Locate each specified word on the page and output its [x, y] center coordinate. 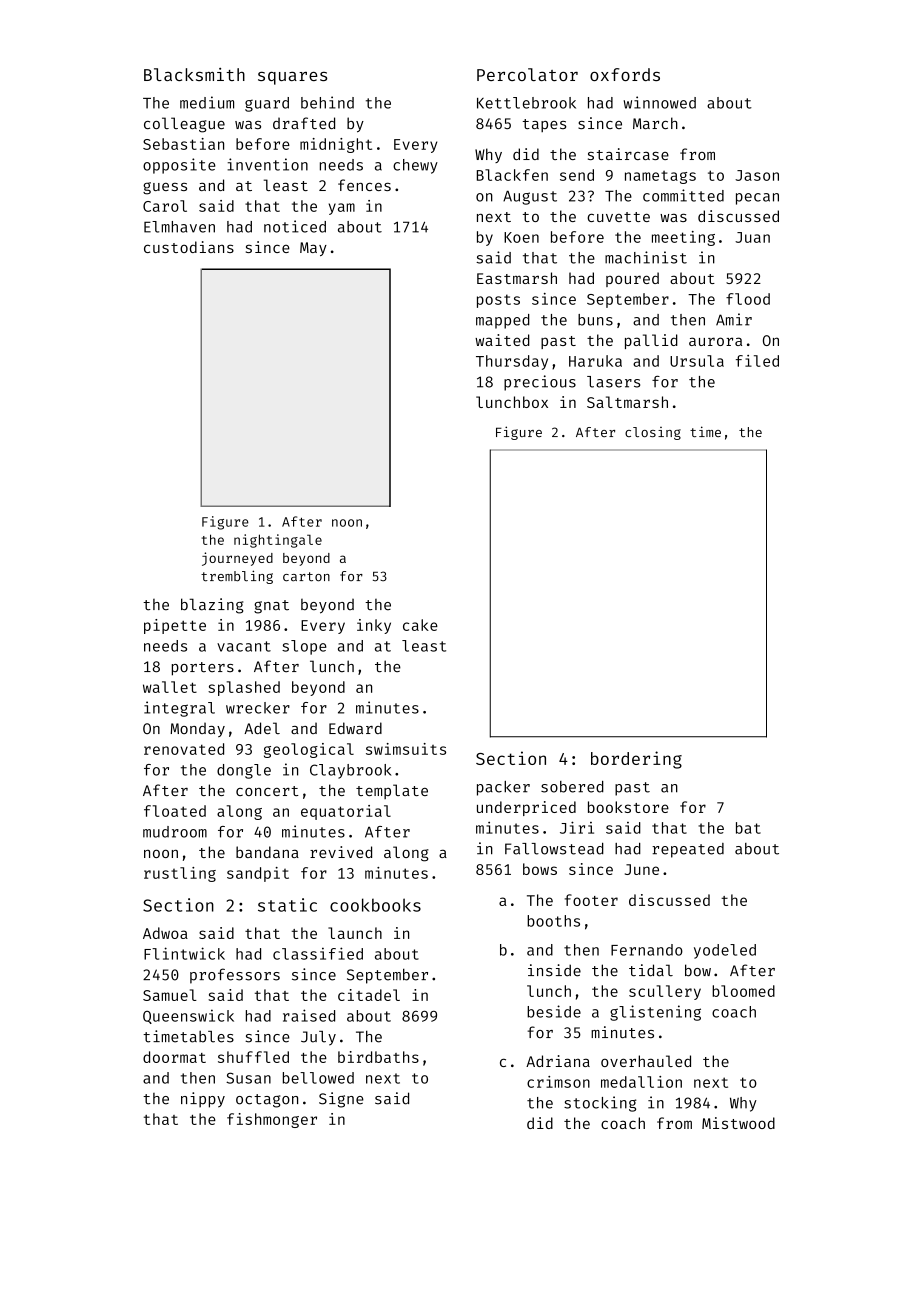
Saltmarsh [627, 402]
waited [502, 340]
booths [553, 921]
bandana [267, 852]
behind [327, 102]
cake [420, 625]
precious [540, 383]
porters [203, 669]
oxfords [625, 74]
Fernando [647, 950]
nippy [203, 1100]
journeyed [237, 559]
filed [757, 361]
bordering [636, 760]
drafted [304, 123]
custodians [189, 247]
